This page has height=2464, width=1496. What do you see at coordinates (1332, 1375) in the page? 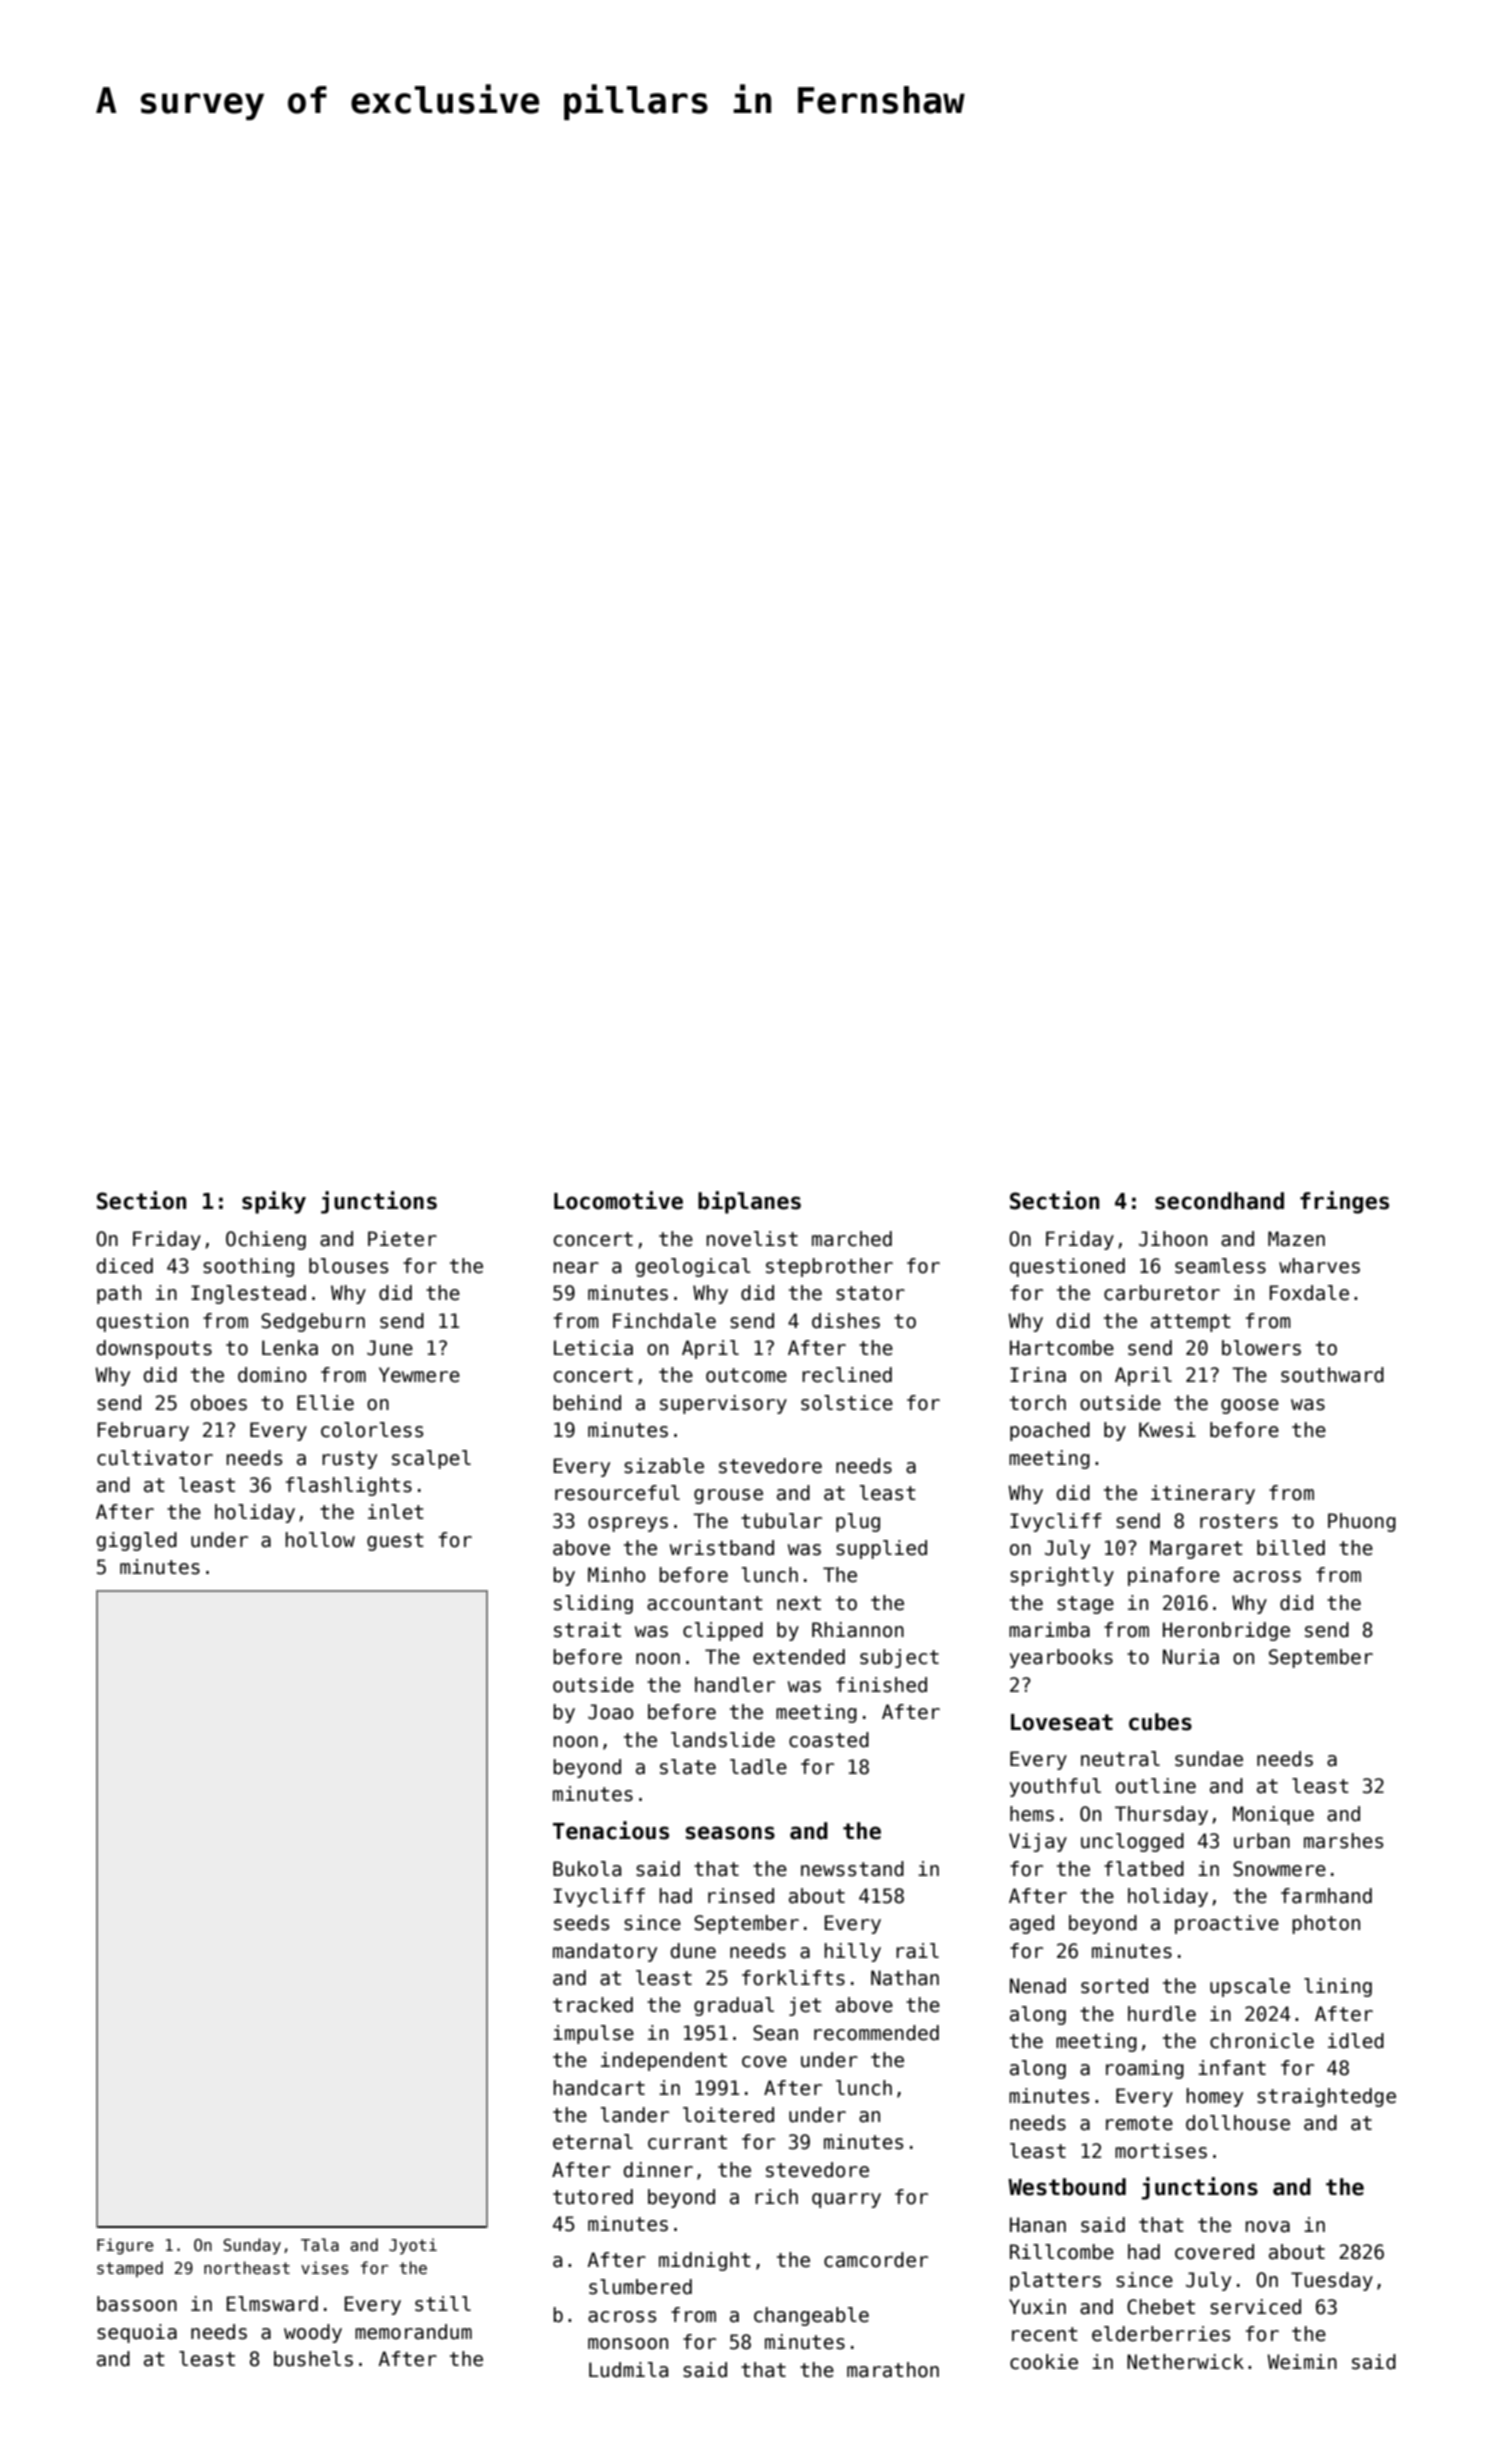
I see `southward` at bounding box center [1332, 1375].
